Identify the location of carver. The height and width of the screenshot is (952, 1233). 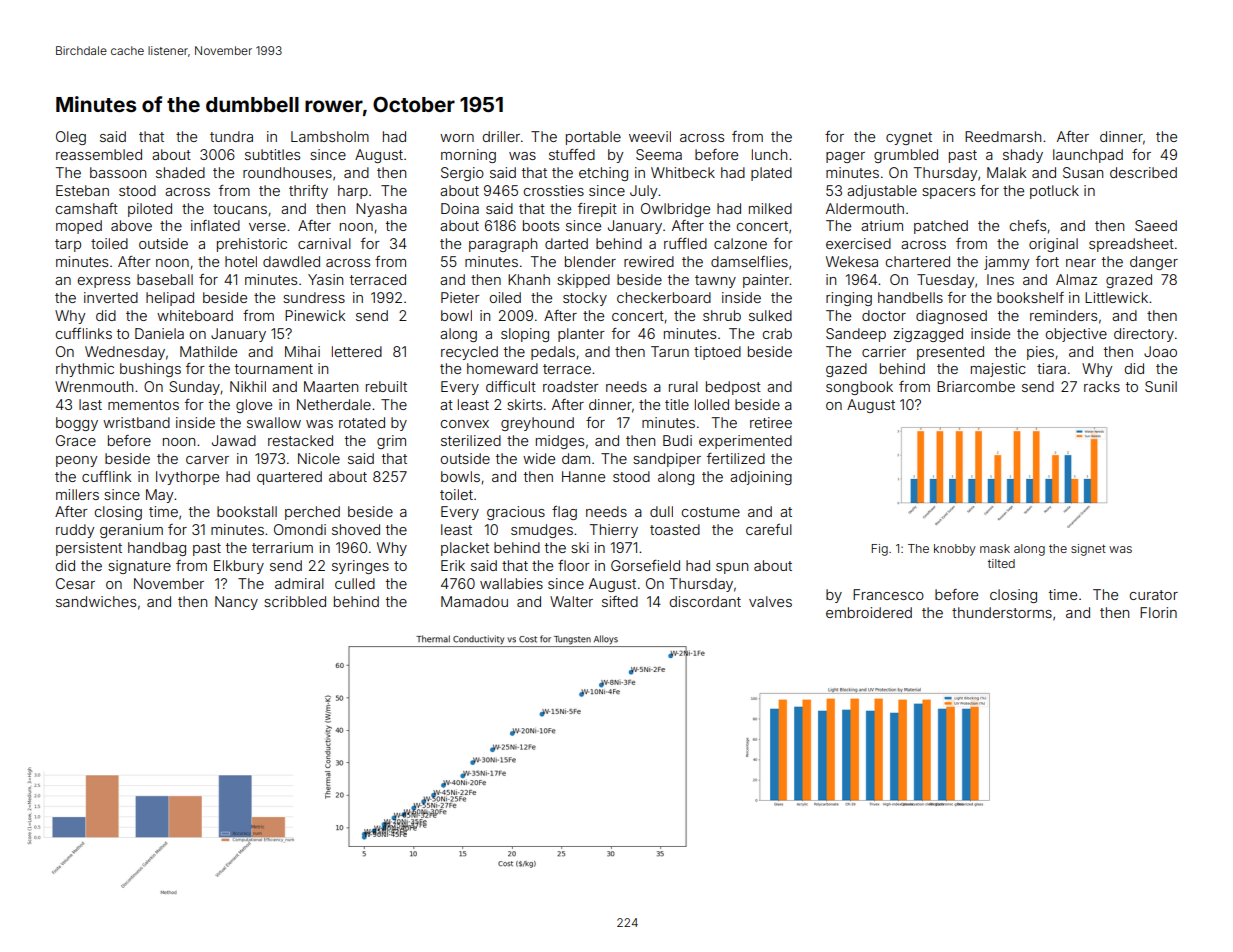
(207, 460).
